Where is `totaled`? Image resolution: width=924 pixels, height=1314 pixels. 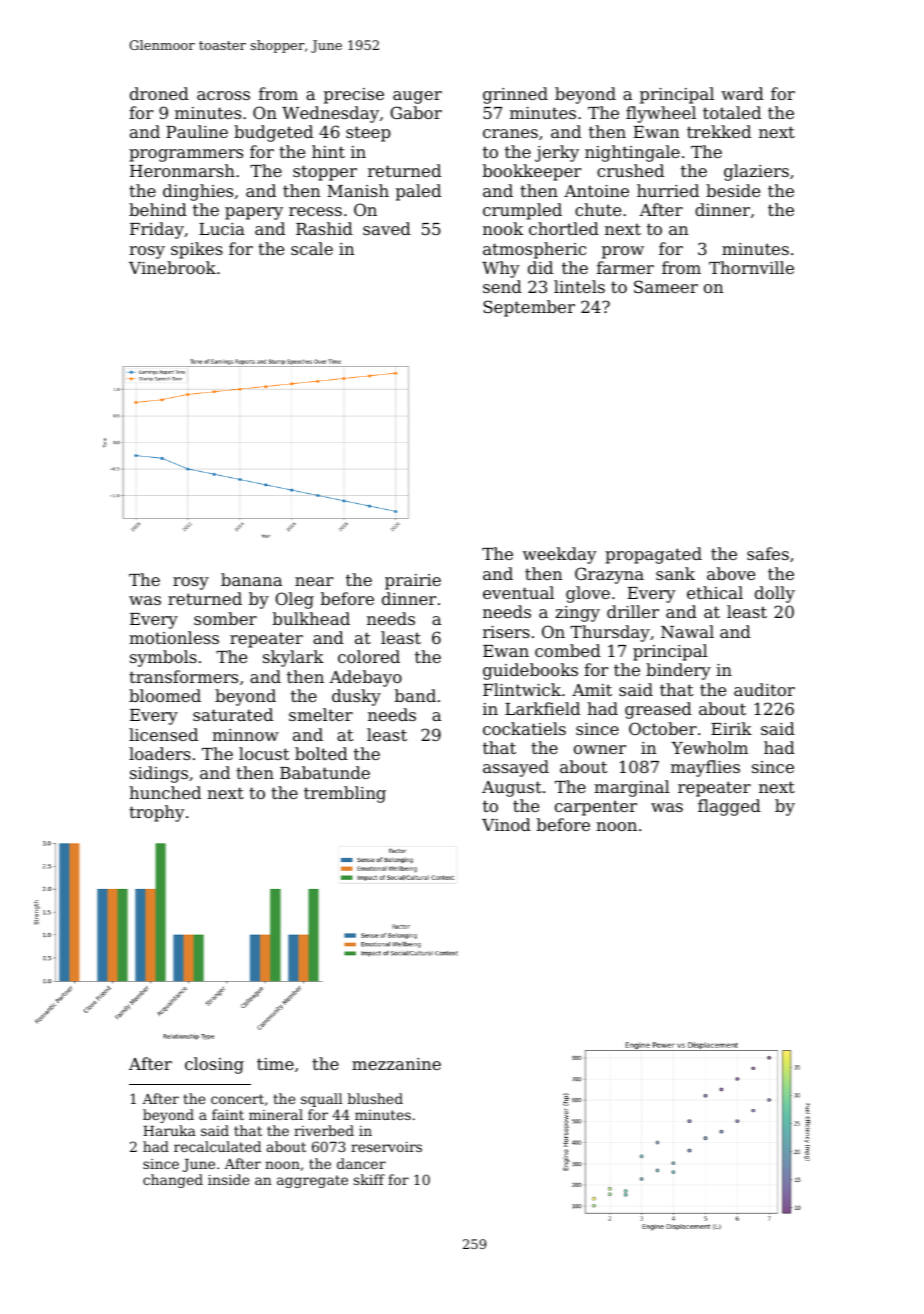
totaled is located at coordinates (732, 112).
